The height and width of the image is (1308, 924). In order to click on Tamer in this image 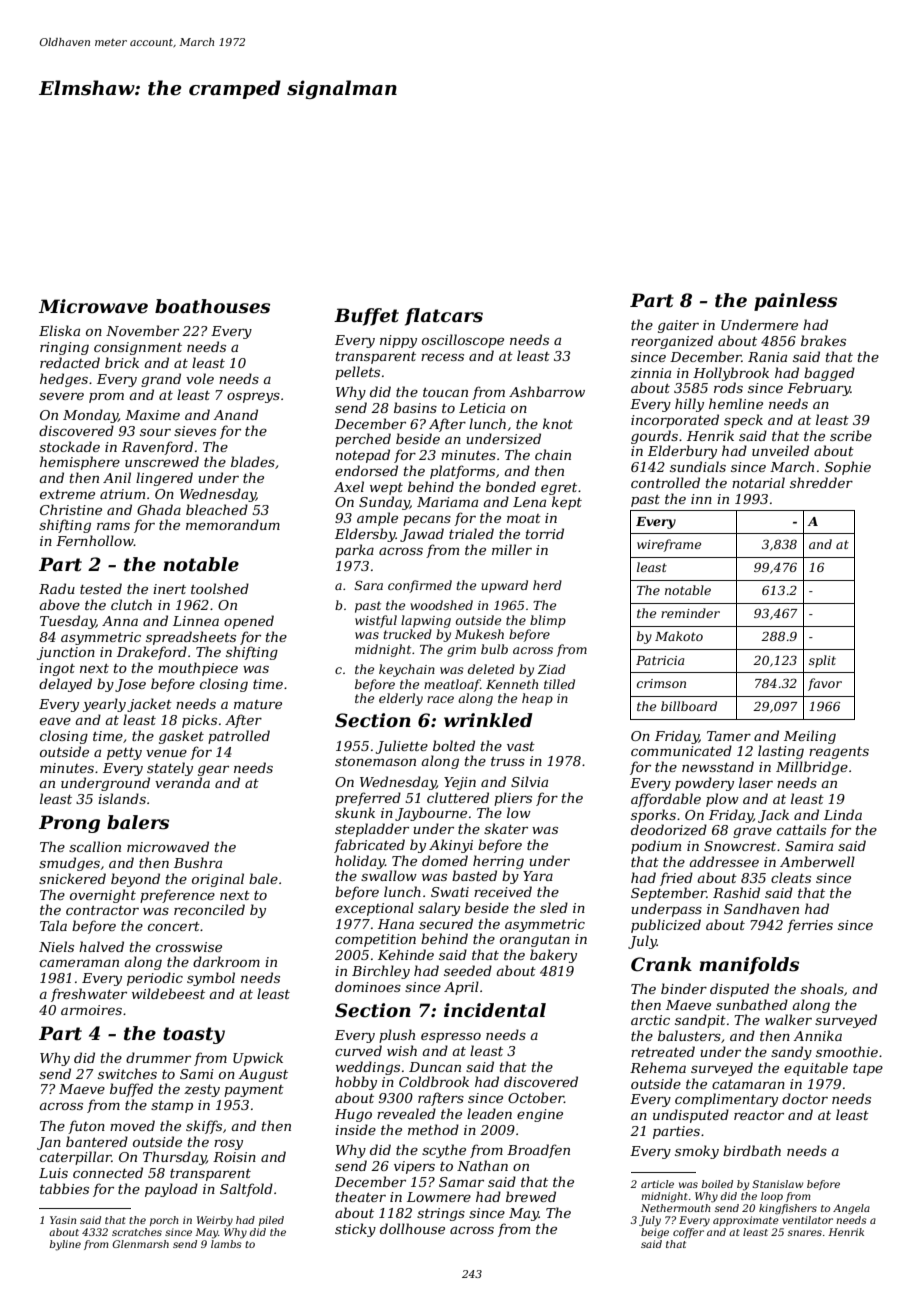, I will do `click(729, 736)`.
